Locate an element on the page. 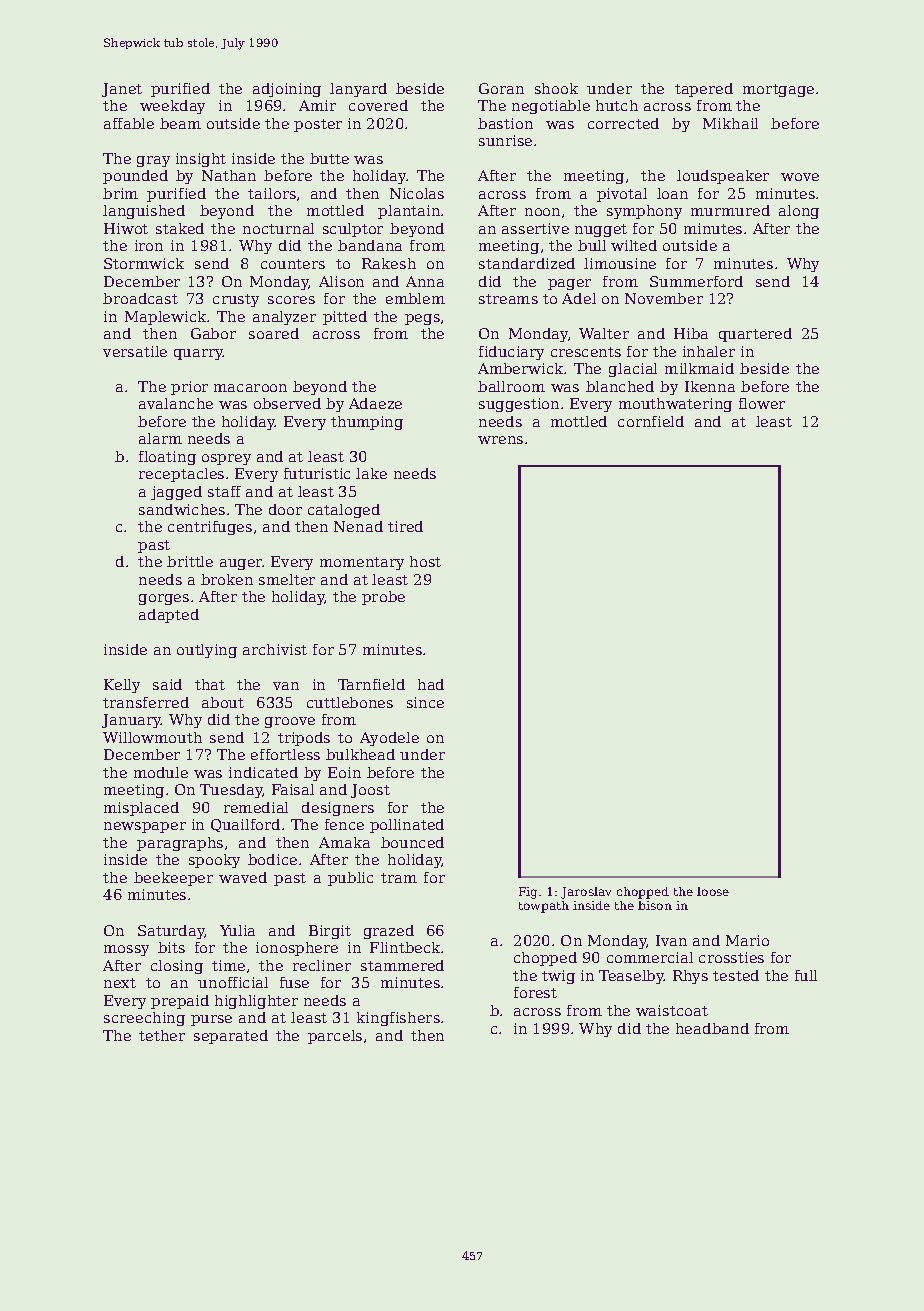 The width and height of the image is (924, 1311). observed is located at coordinates (287, 403).
